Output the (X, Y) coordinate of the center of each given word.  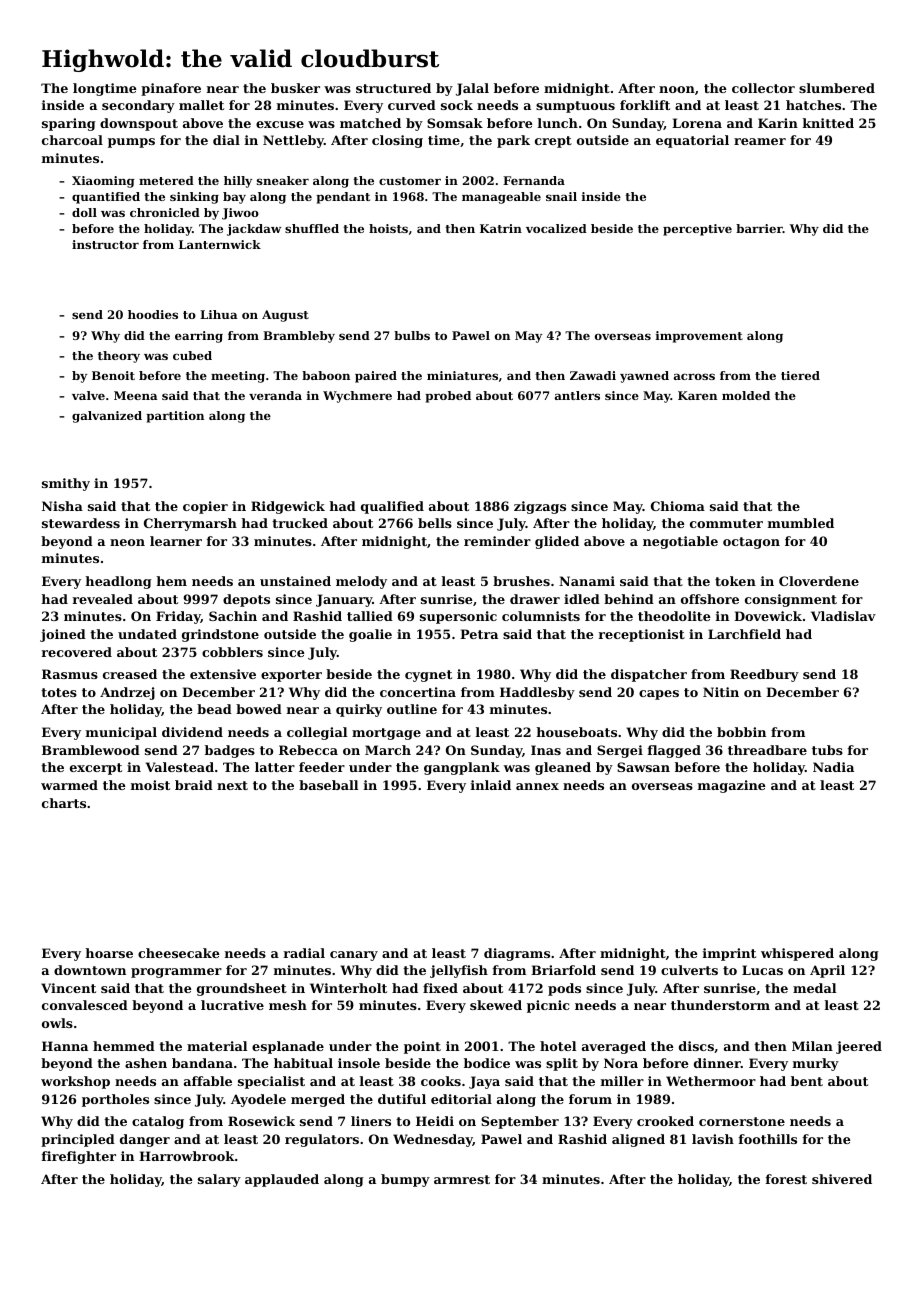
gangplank (462, 768)
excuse (280, 124)
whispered (797, 954)
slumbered (837, 88)
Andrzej (127, 693)
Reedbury (764, 675)
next (232, 785)
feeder (322, 767)
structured (393, 88)
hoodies (153, 314)
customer (410, 181)
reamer (760, 141)
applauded (282, 1180)
